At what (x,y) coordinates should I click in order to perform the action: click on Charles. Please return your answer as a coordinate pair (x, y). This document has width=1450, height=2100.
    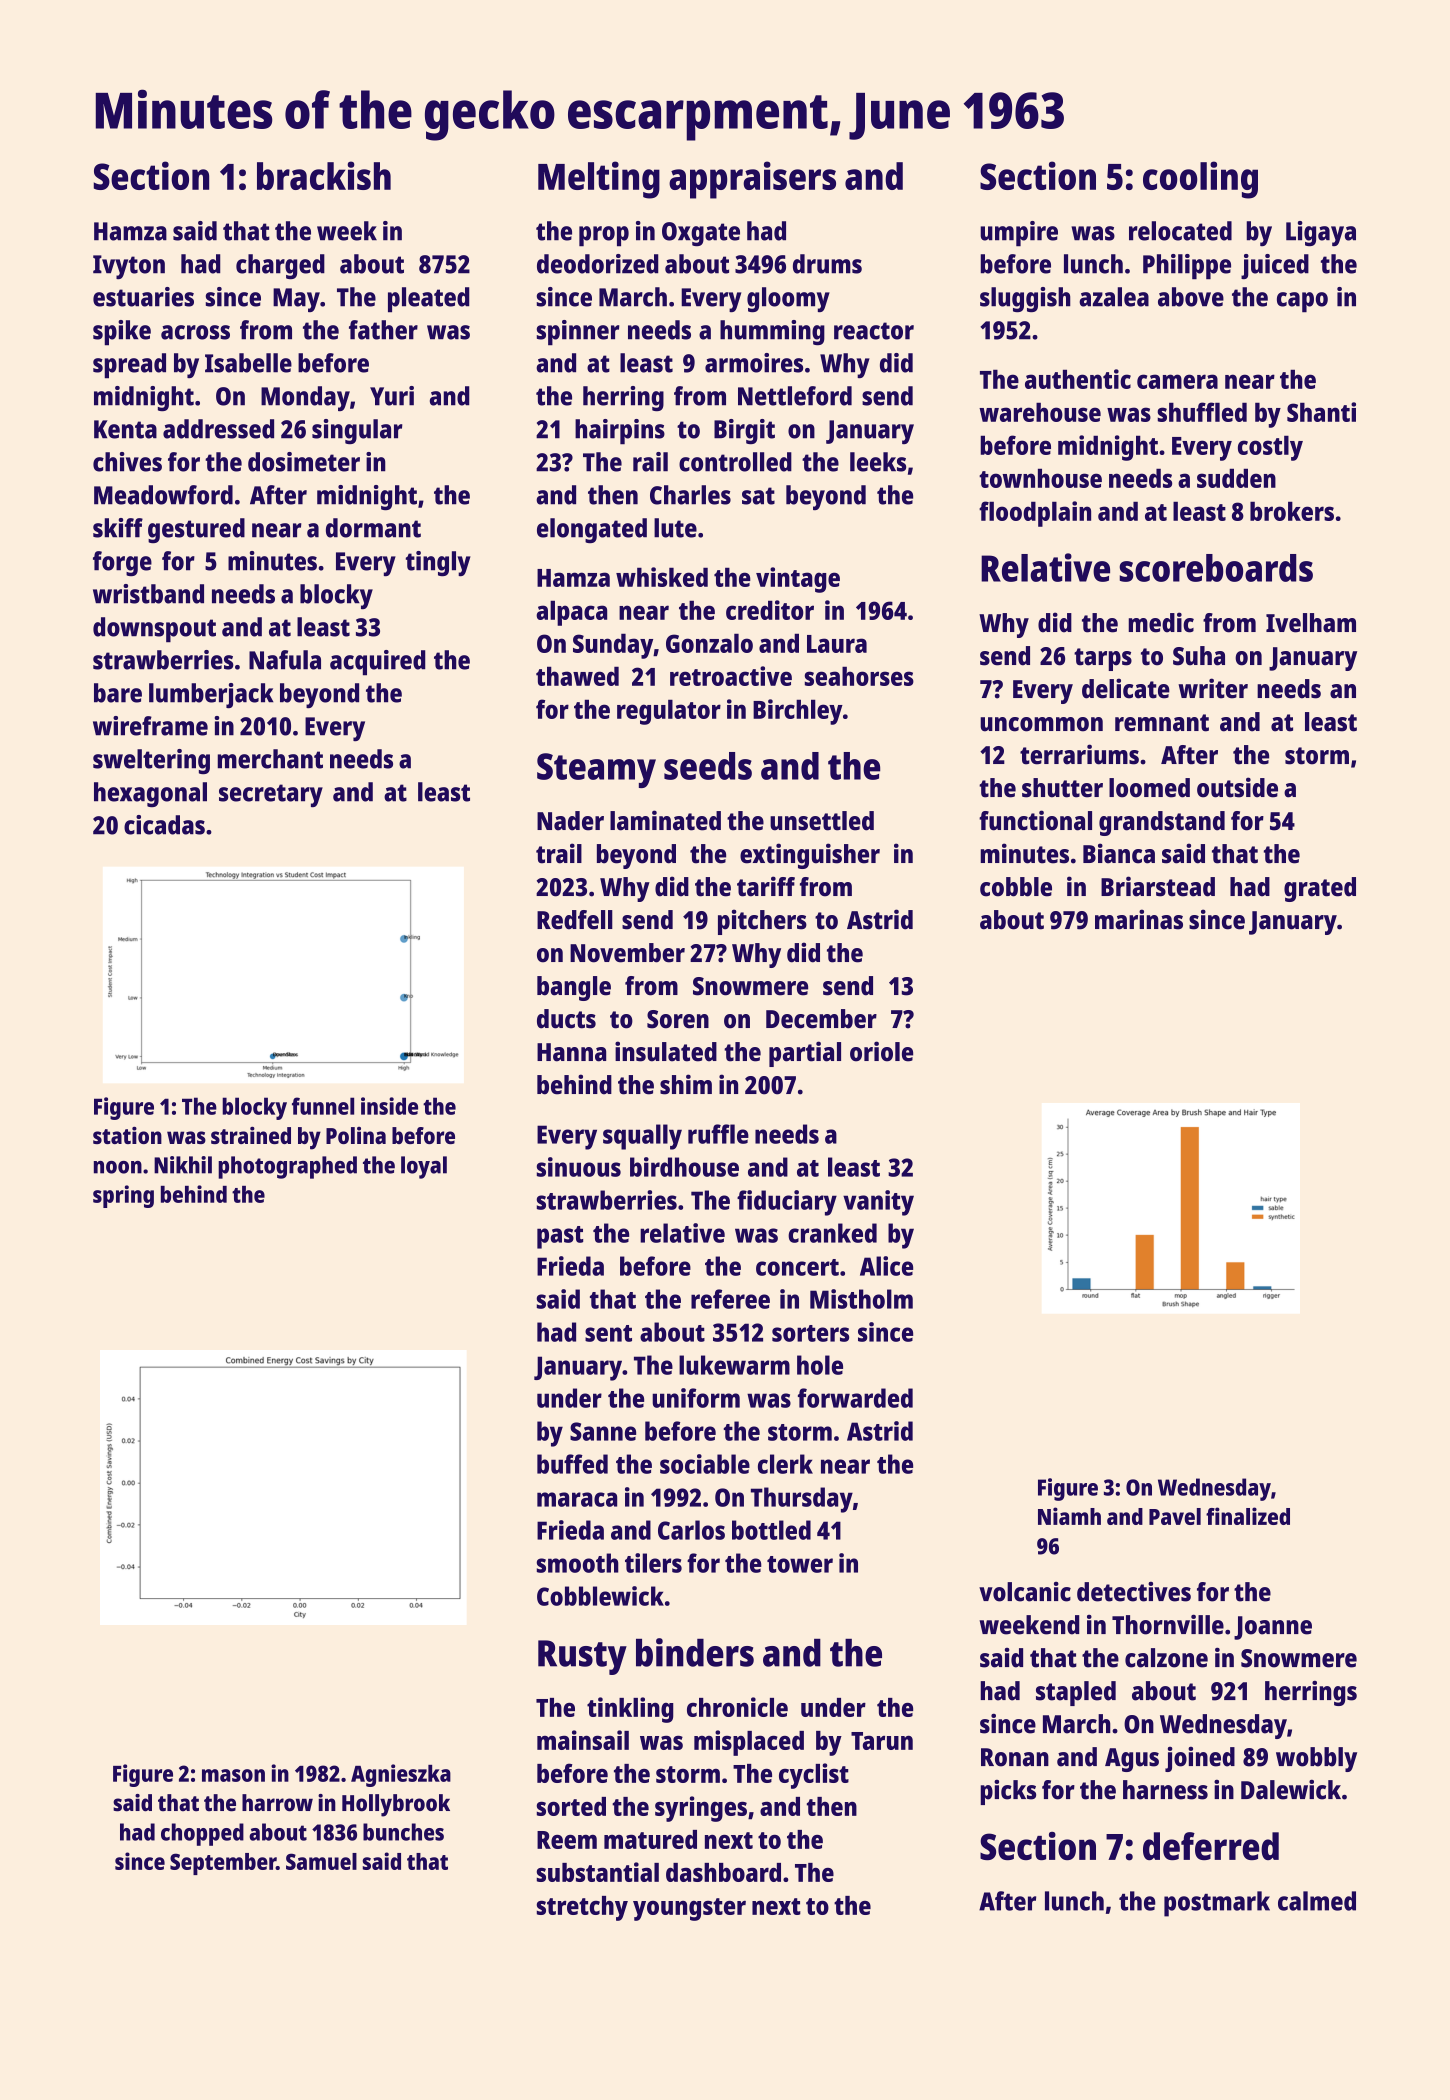
    Looking at the image, I should click on (690, 495).
